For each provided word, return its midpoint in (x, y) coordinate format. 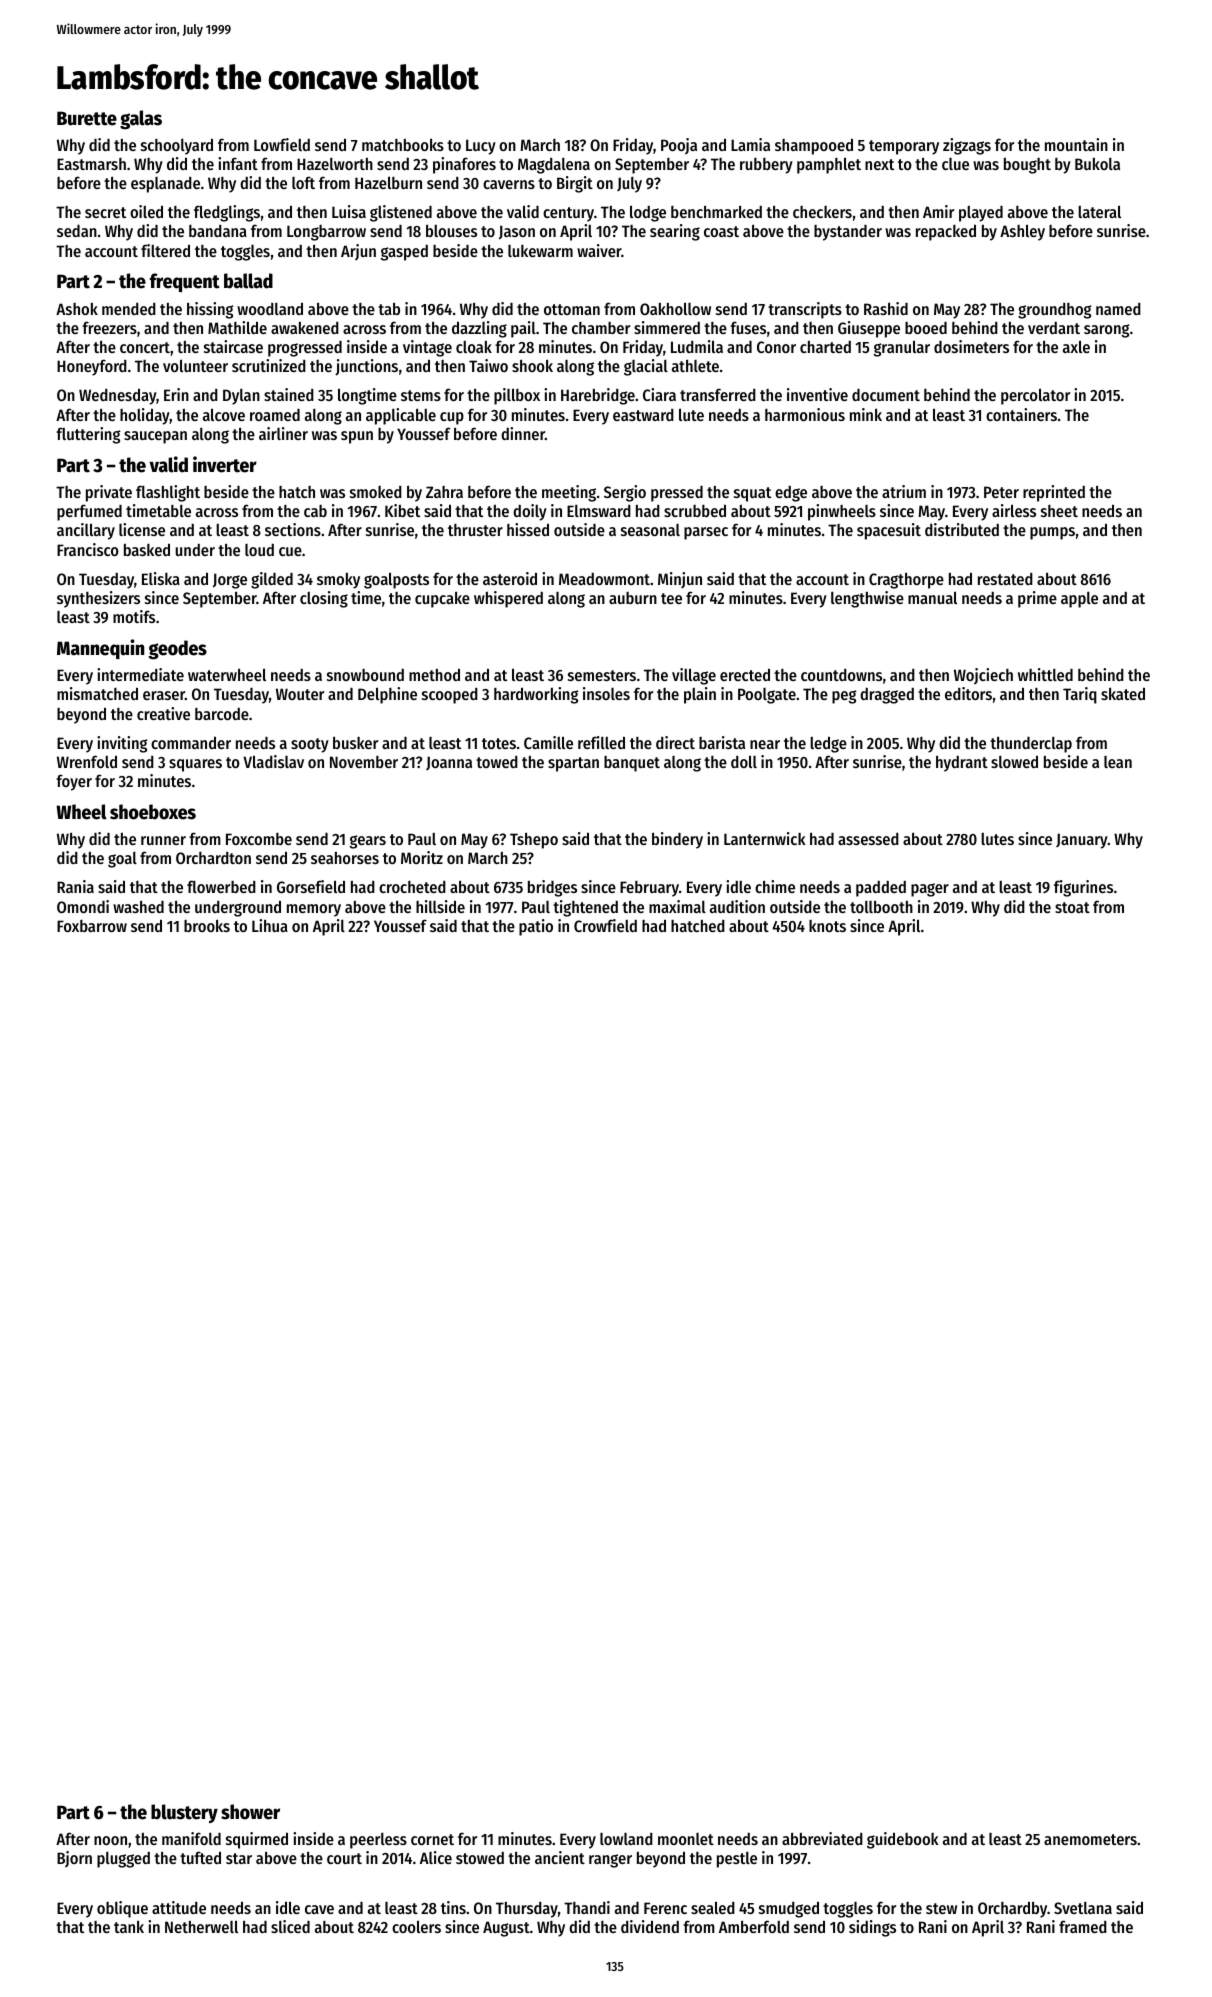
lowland (626, 1839)
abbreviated (822, 1838)
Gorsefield (311, 886)
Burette (87, 118)
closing (324, 599)
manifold (191, 1838)
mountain (1076, 144)
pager (930, 890)
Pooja (679, 146)
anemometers (1090, 1839)
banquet (632, 764)
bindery (677, 840)
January (1082, 841)
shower (250, 1812)
